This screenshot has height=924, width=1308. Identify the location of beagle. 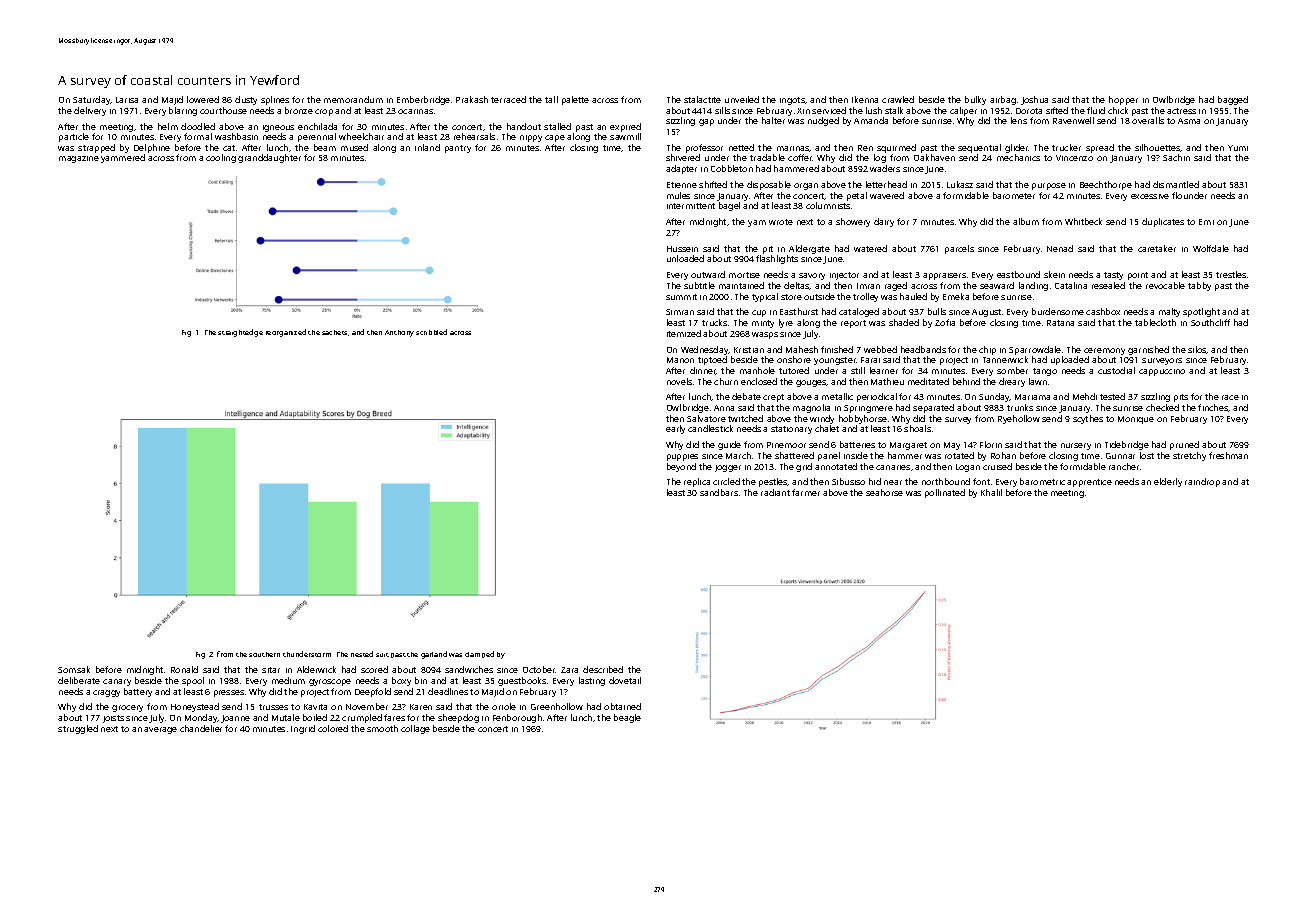
(627, 718).
